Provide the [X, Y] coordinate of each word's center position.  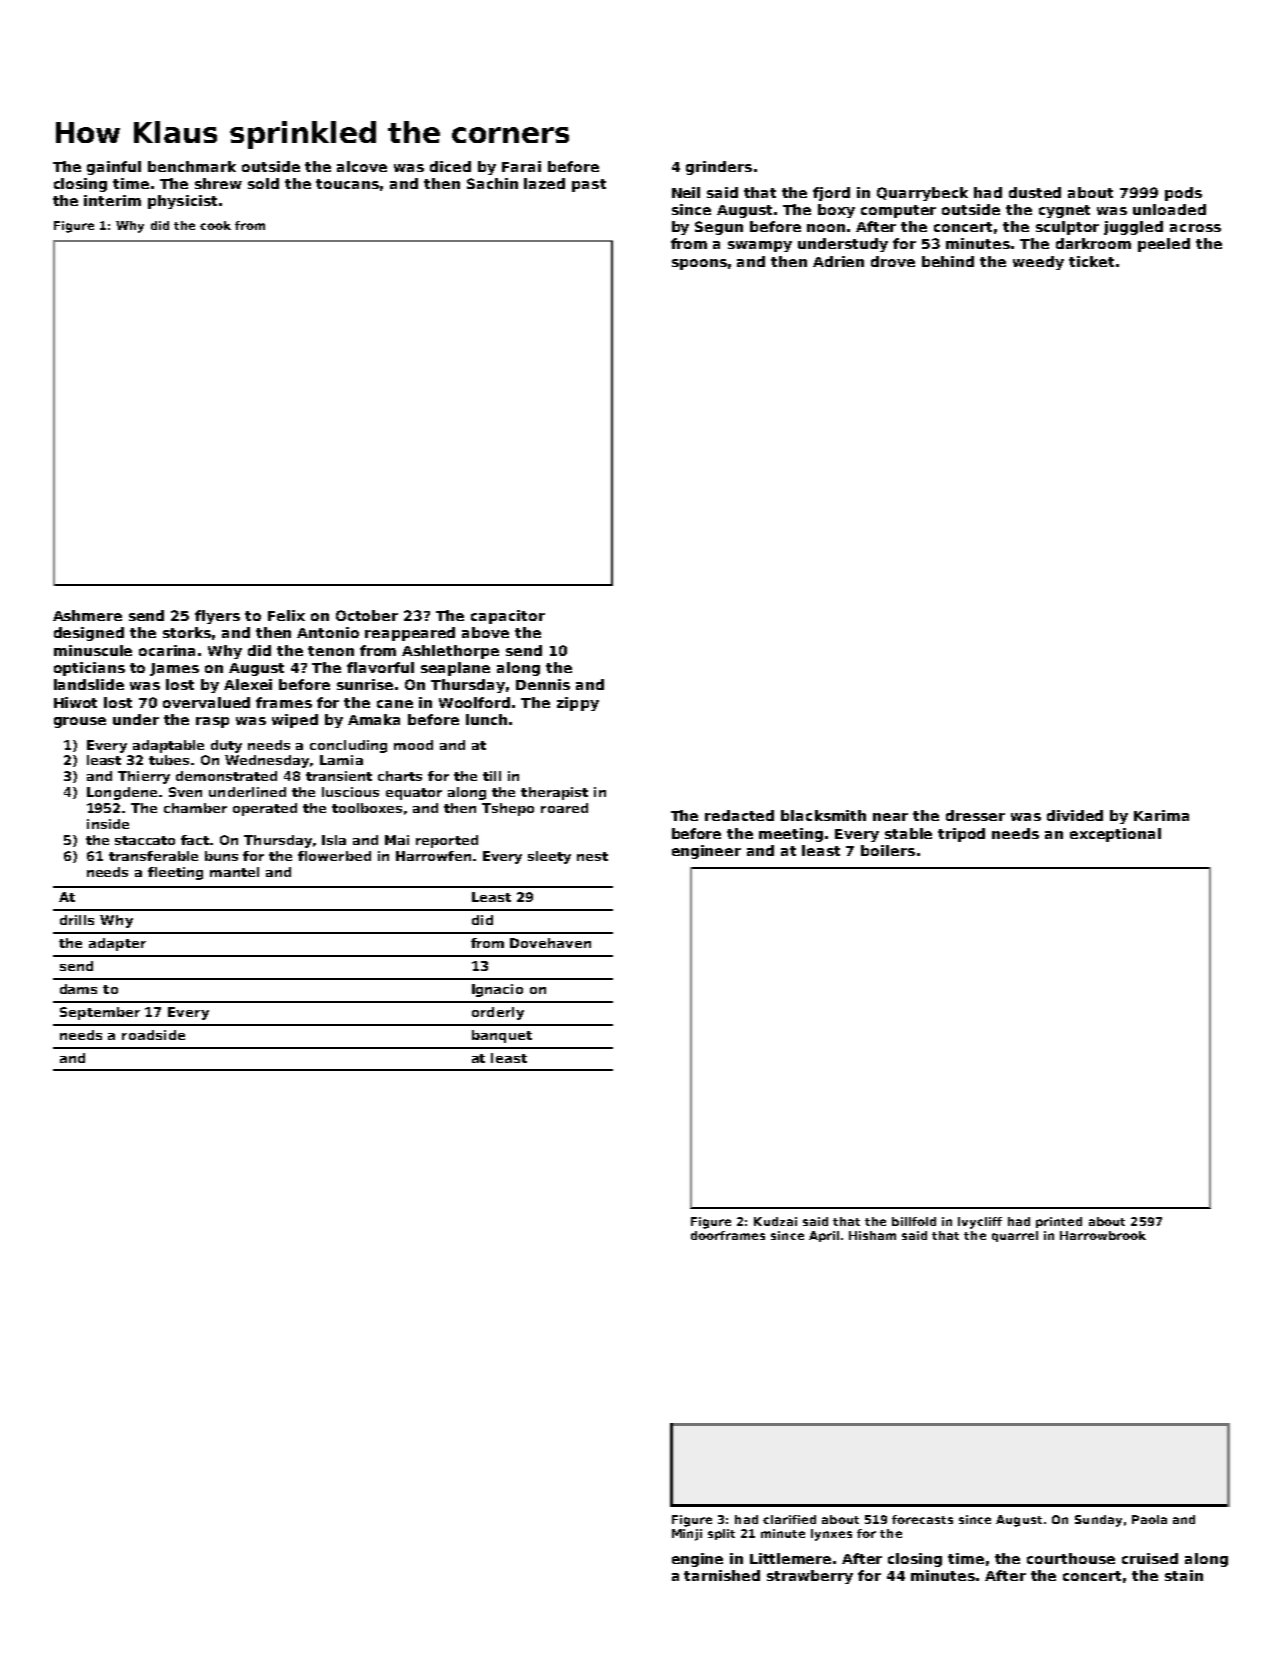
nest [592, 856]
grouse [80, 722]
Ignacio [497, 990]
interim [112, 200]
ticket [1091, 261]
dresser [975, 815]
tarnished [722, 1575]
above [485, 632]
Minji [687, 1535]
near [890, 817]
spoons [699, 264]
